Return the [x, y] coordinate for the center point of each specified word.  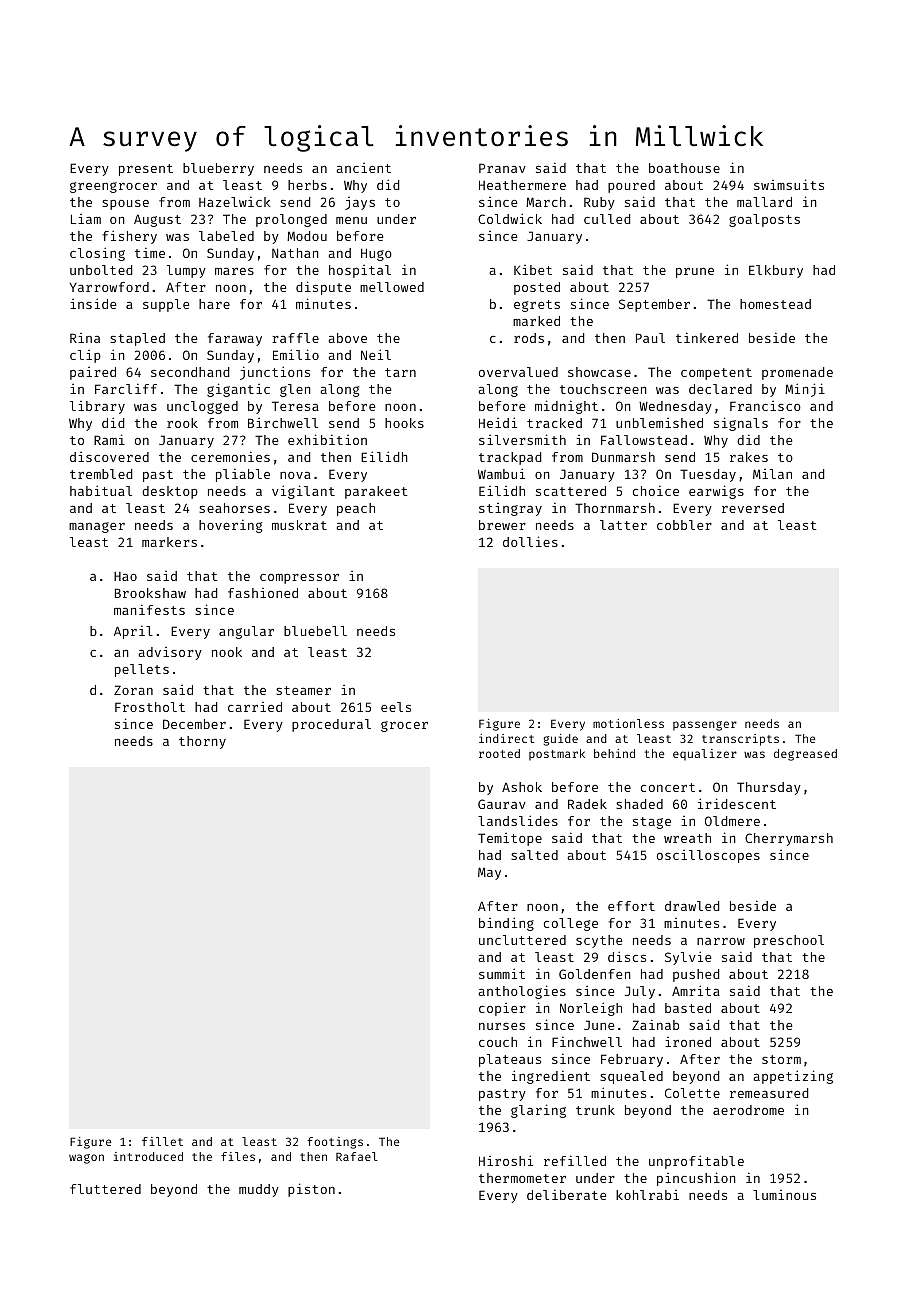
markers [169, 542]
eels [396, 707]
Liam [86, 219]
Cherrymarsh [789, 839]
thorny [202, 742]
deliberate [566, 1194]
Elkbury [776, 271]
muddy [259, 1190]
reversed [753, 508]
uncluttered [522, 940]
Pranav [502, 168]
